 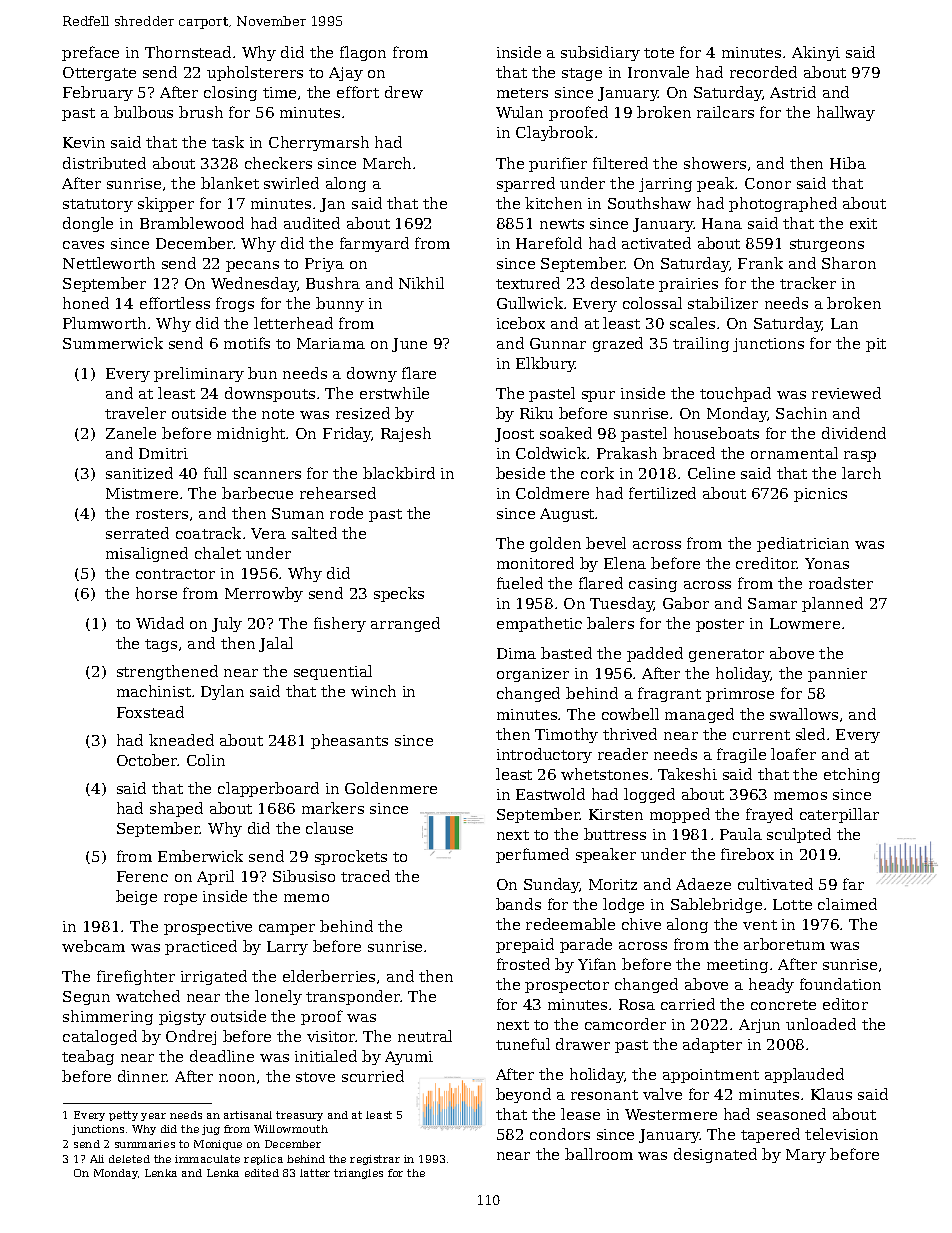 What do you see at coordinates (358, 1174) in the screenshot?
I see `triangles` at bounding box center [358, 1174].
